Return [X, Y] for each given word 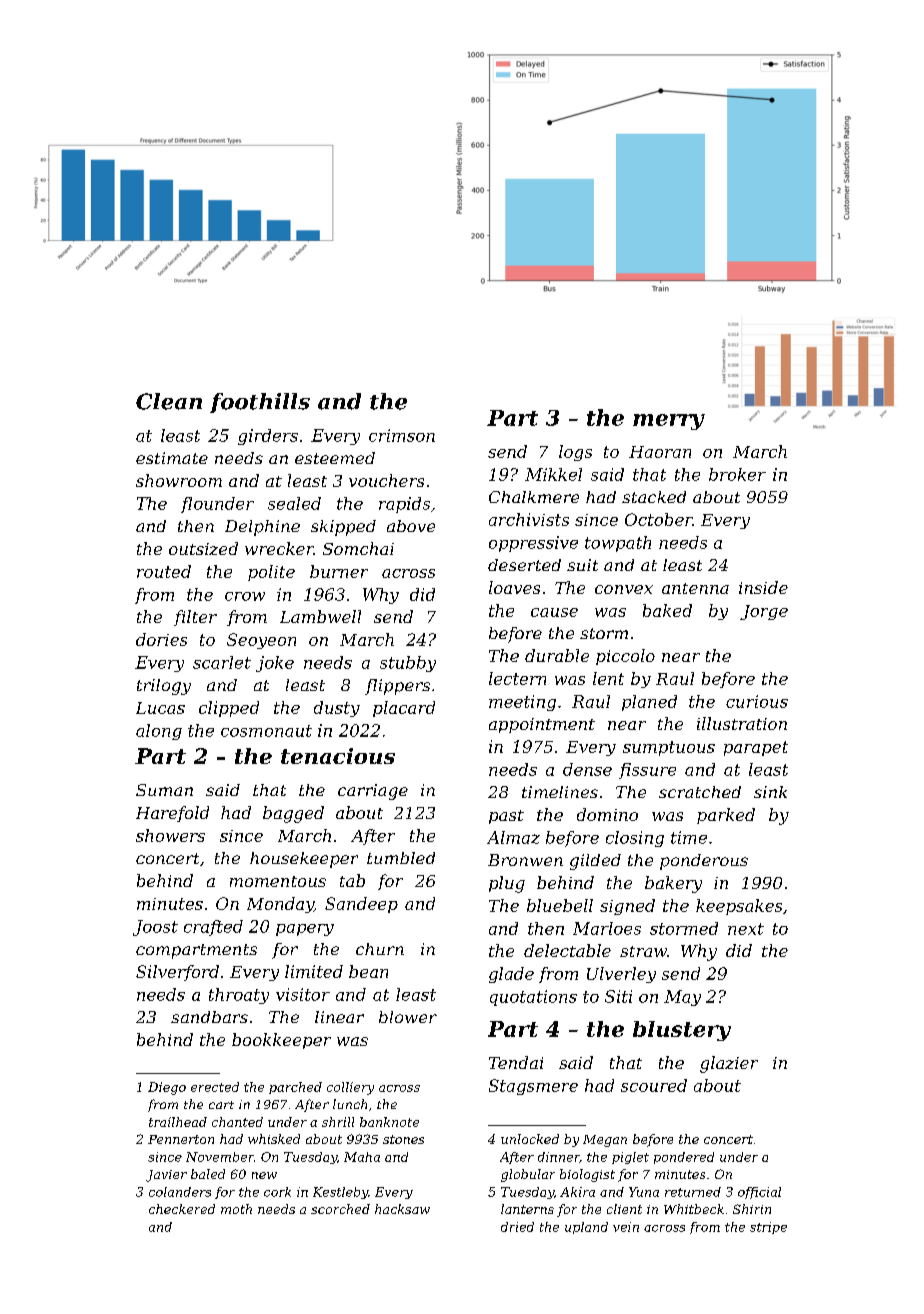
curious [757, 701]
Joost [155, 928]
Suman [164, 790]
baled [208, 1174]
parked [726, 816]
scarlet [222, 662]
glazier [729, 1064]
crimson [402, 435]
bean [368, 971]
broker [737, 474]
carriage [373, 792]
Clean [169, 401]
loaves [514, 587]
